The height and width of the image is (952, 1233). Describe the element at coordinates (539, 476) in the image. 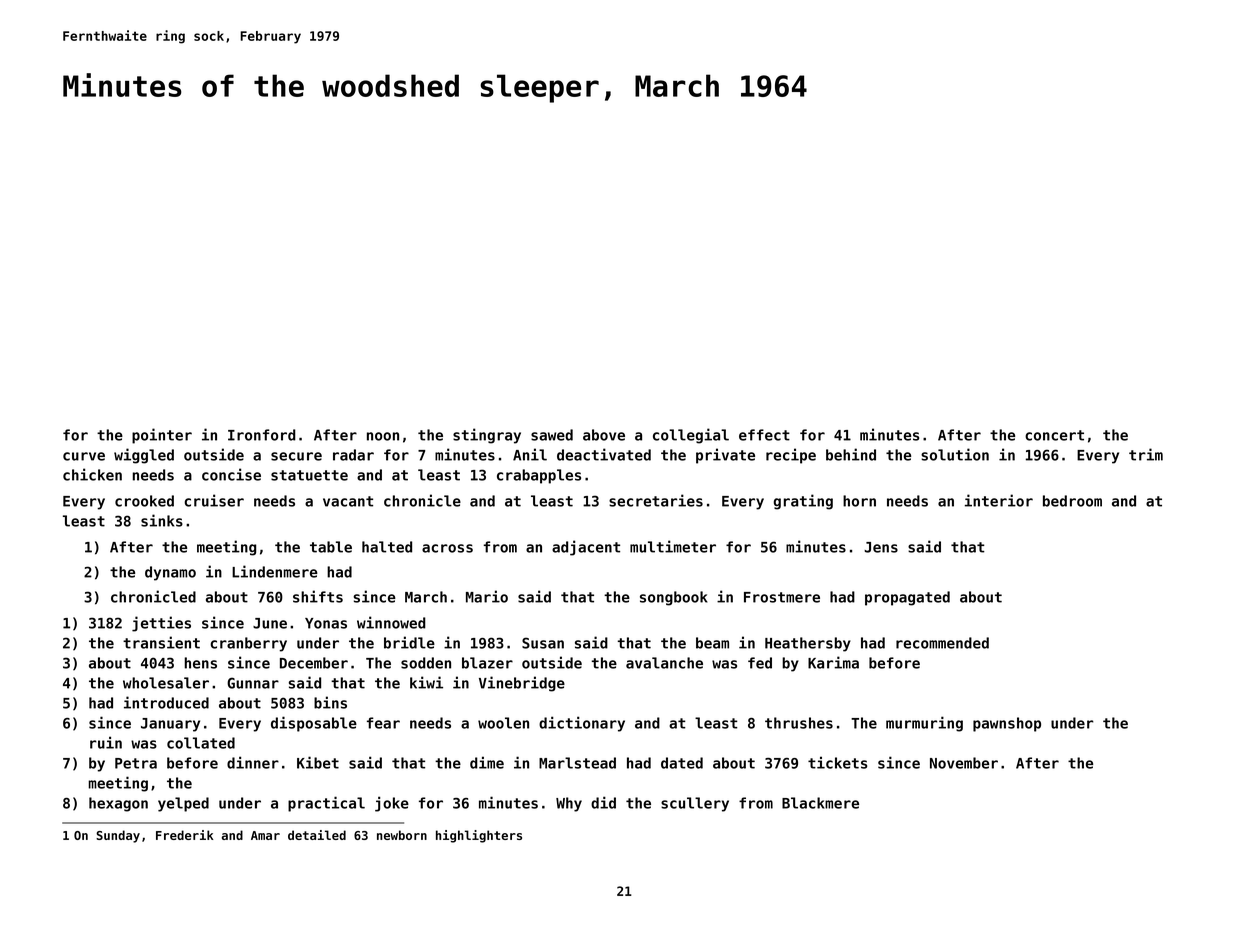

I see `crabapples` at that location.
